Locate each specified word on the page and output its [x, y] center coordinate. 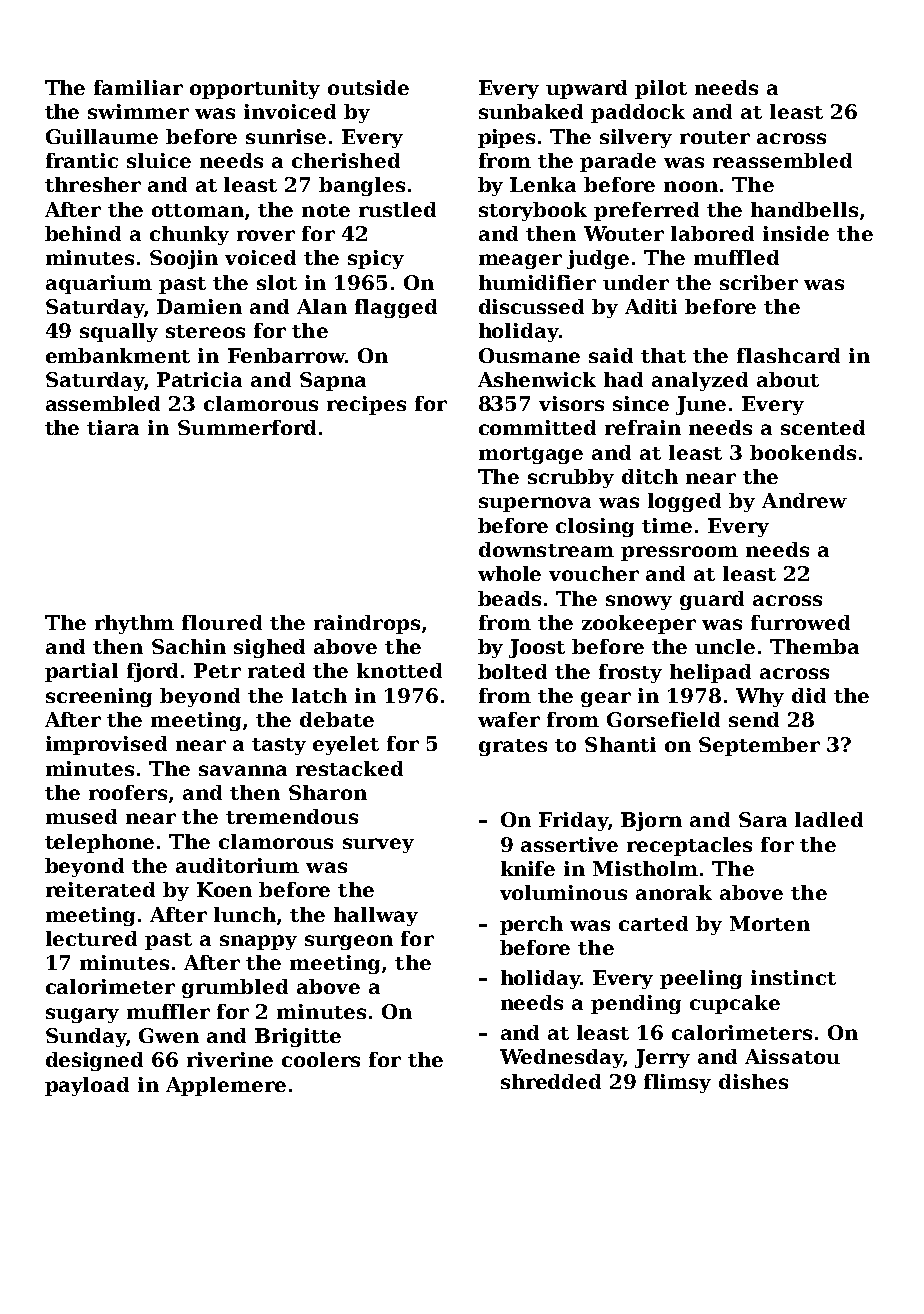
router [715, 137]
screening [99, 697]
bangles [362, 186]
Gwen [169, 1035]
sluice [159, 160]
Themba [814, 646]
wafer [509, 719]
